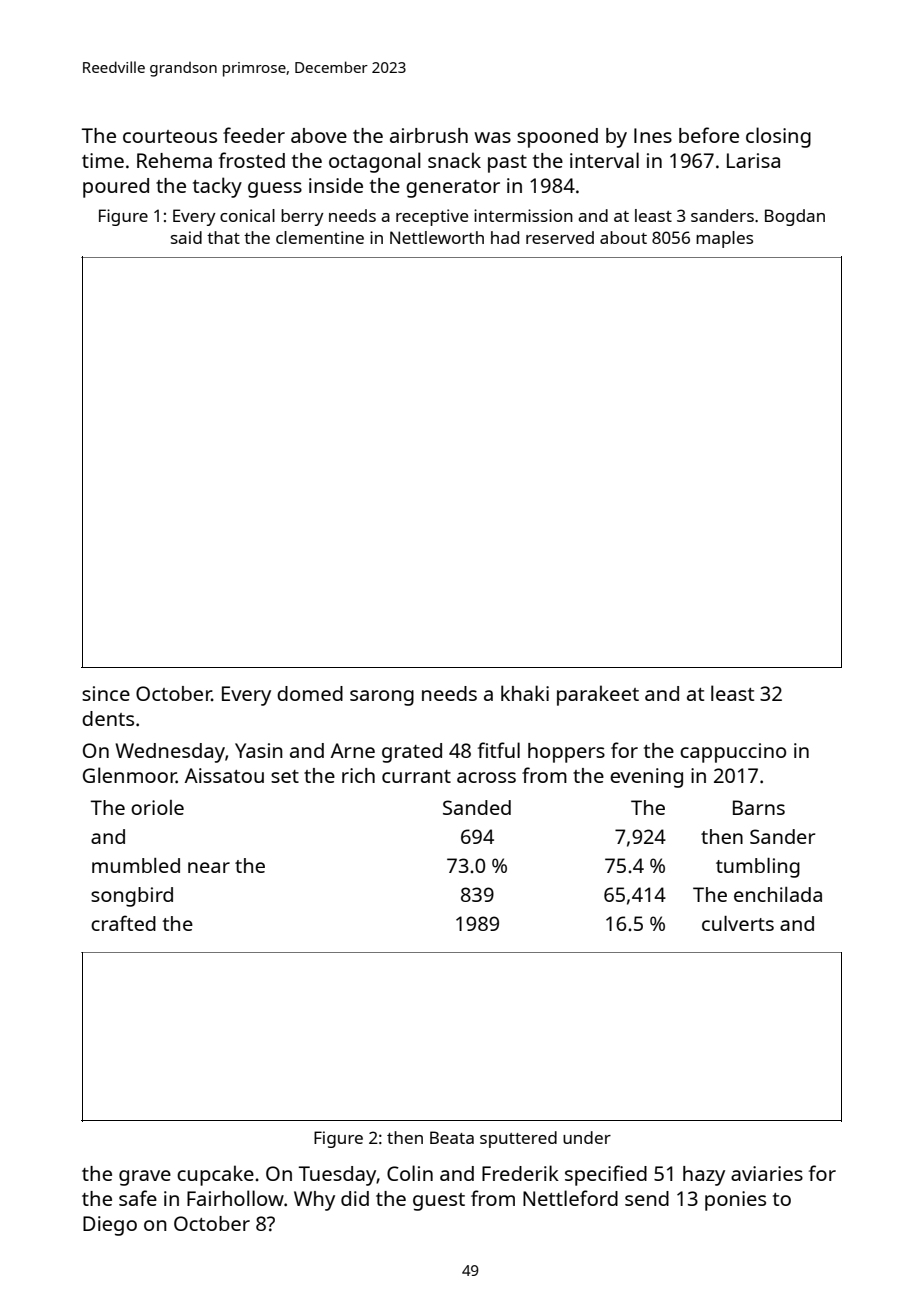  What do you see at coordinates (145, 1178) in the screenshot?
I see `grave` at bounding box center [145, 1178].
